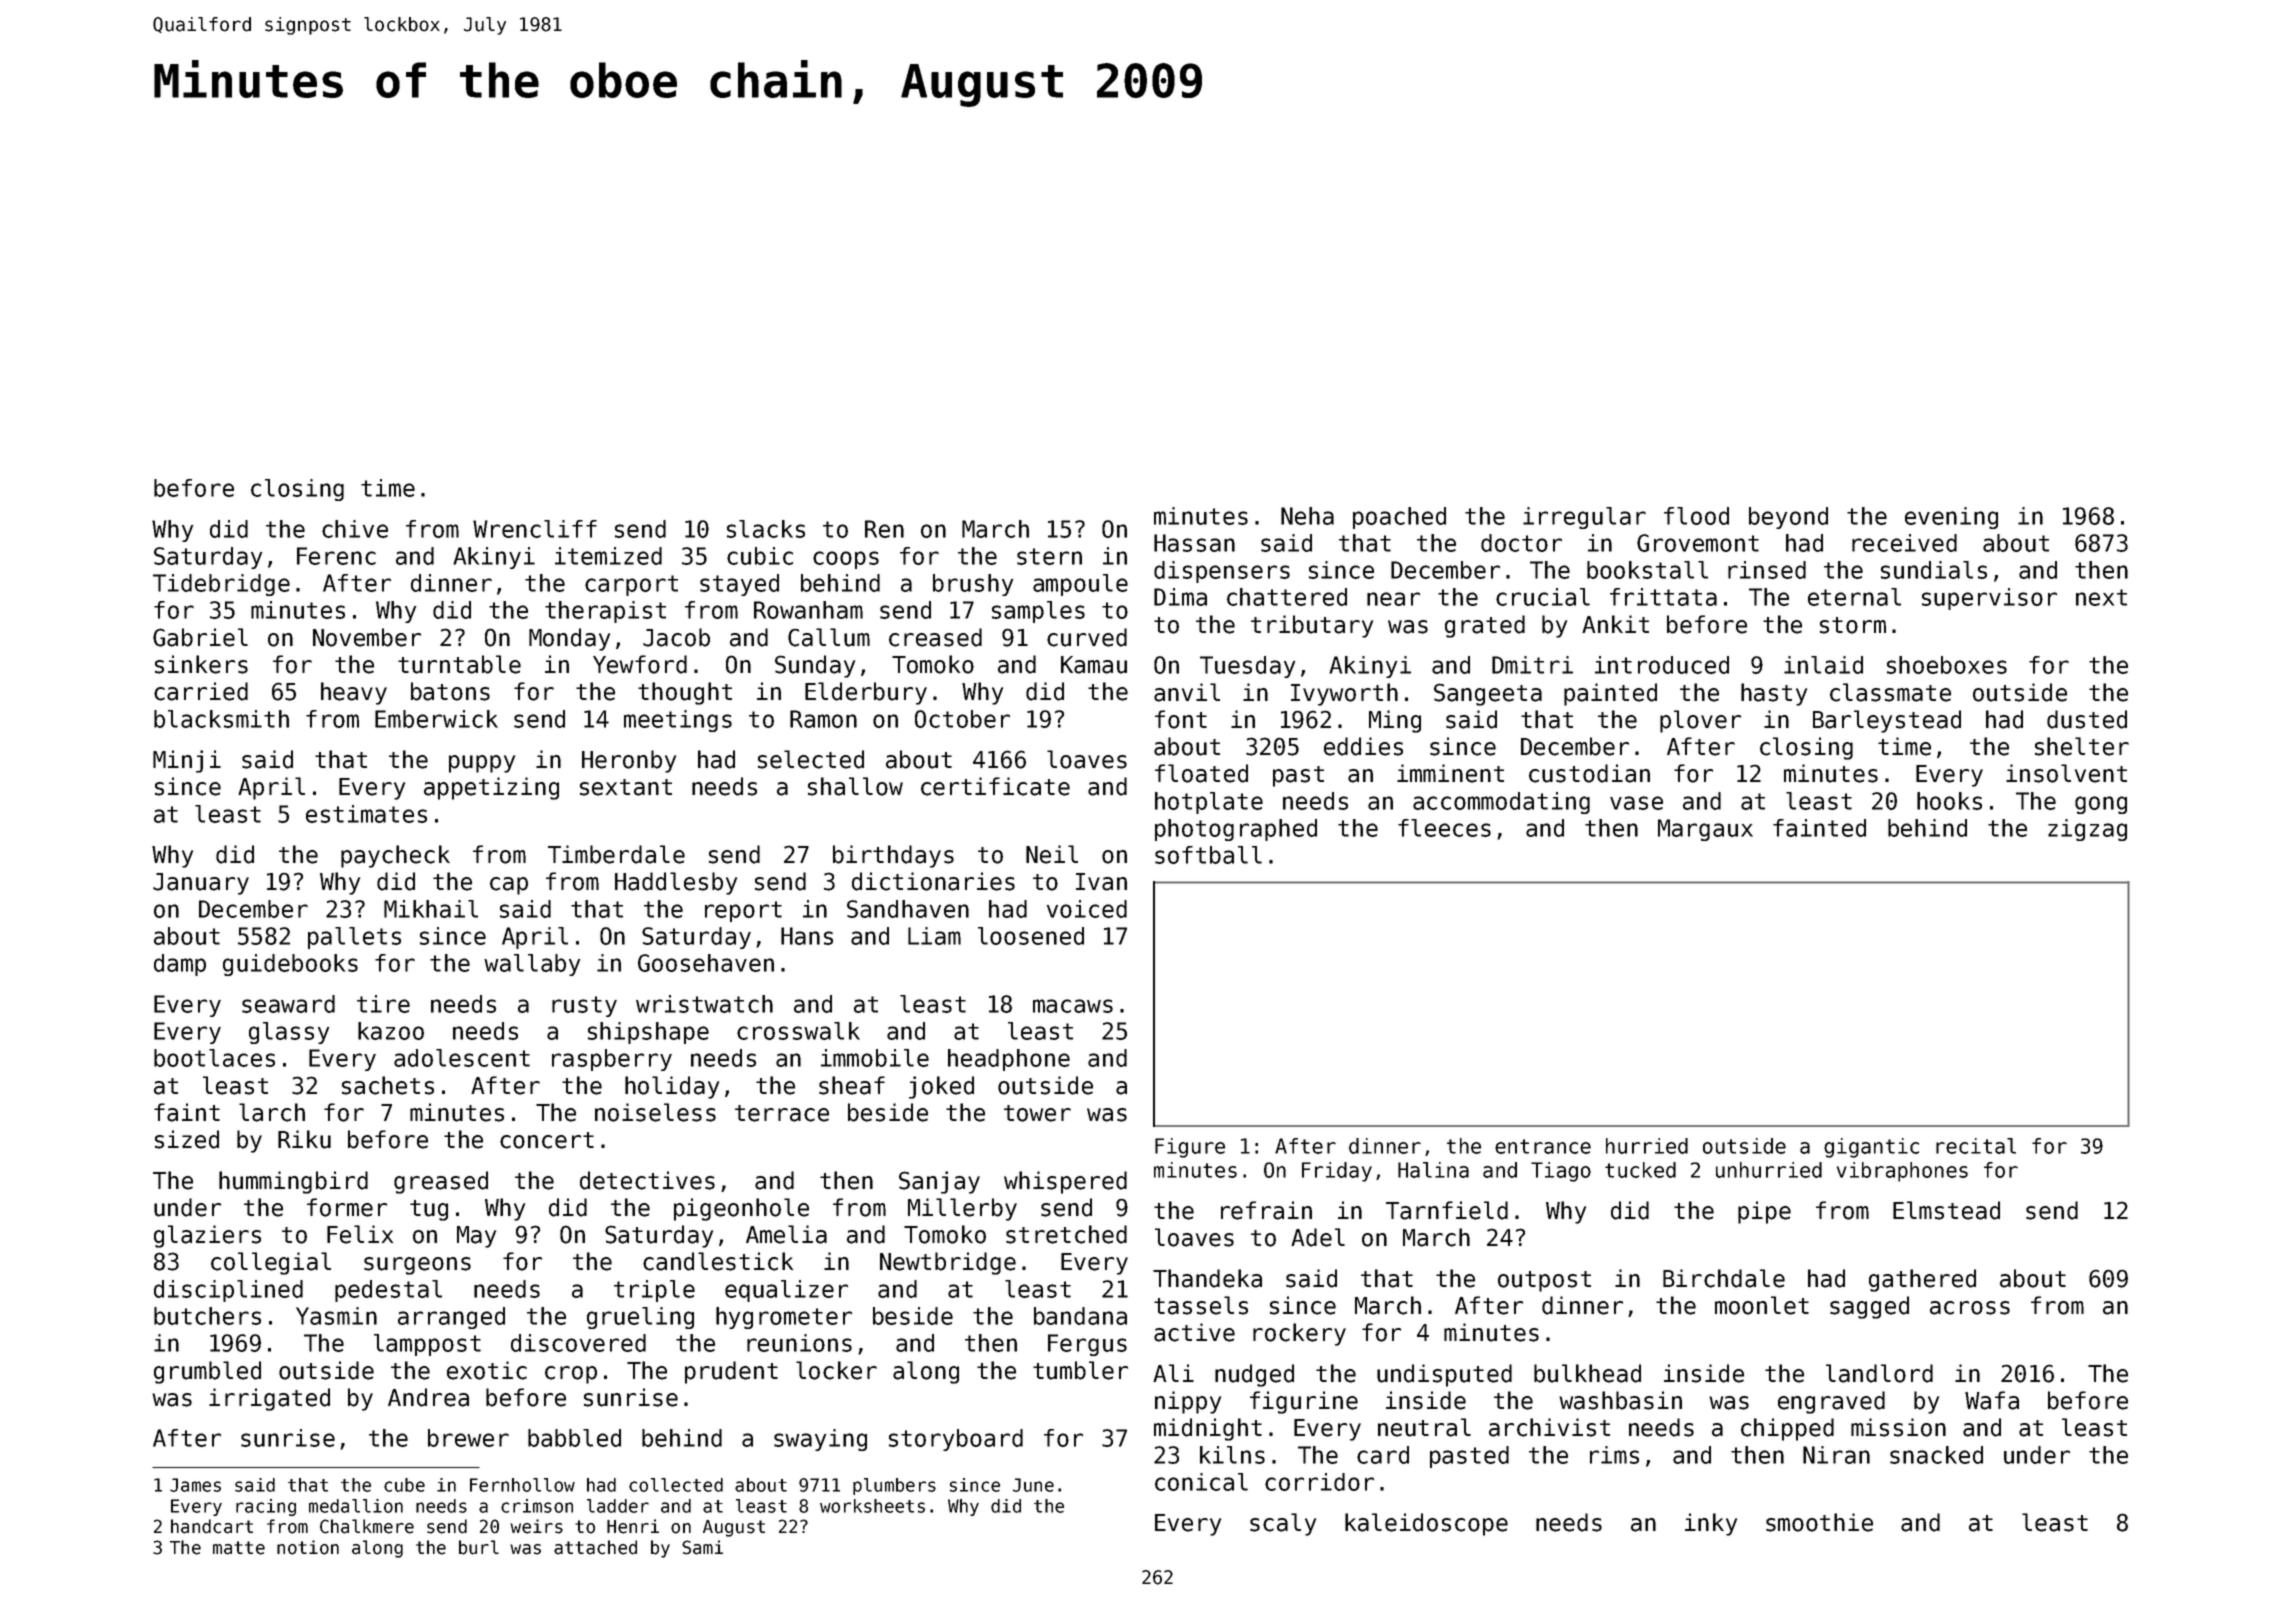 The width and height of the screenshot is (2282, 1614). I want to click on burl, so click(479, 1547).
